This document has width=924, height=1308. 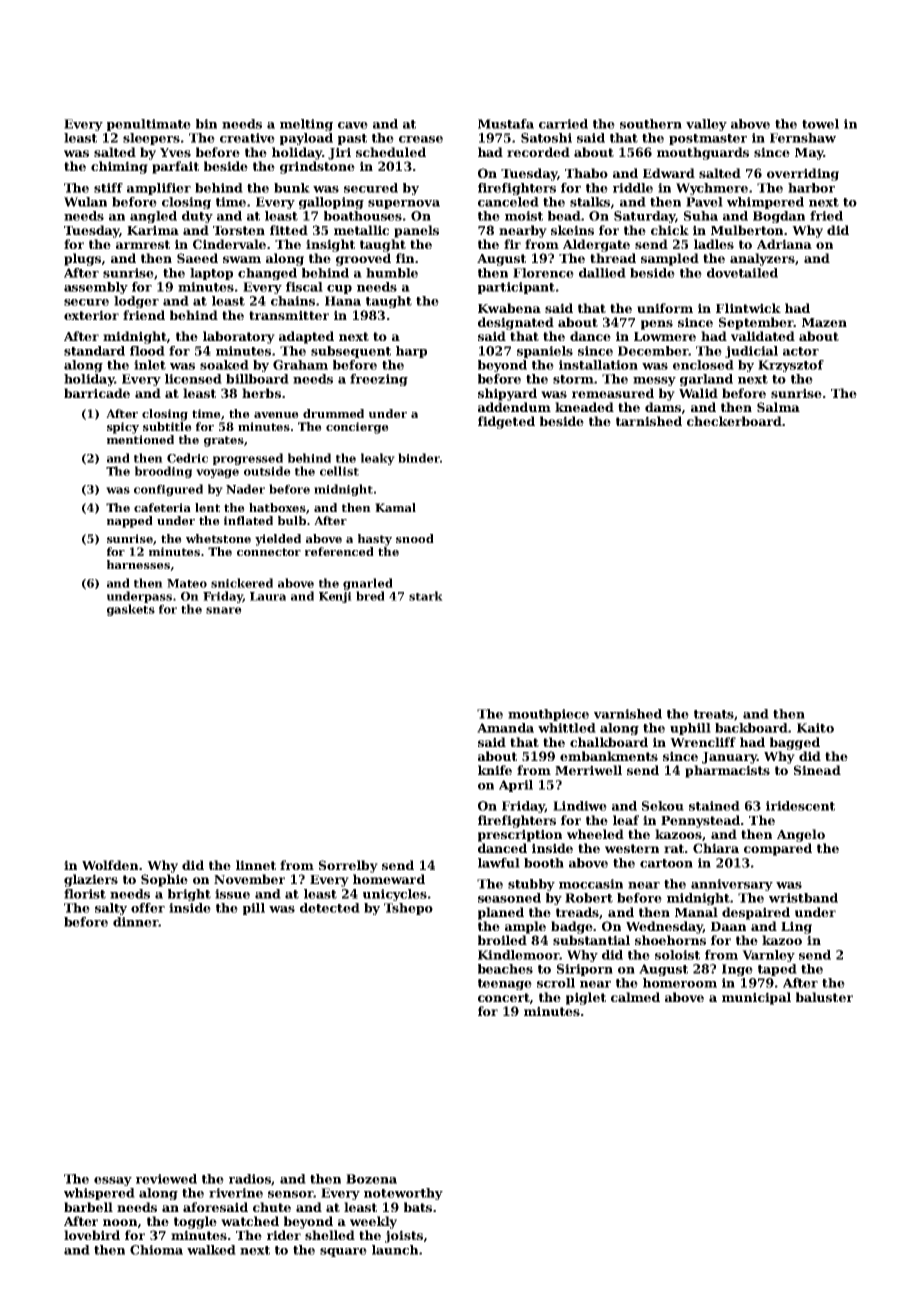 What do you see at coordinates (156, 1250) in the document?
I see `Chioma` at bounding box center [156, 1250].
